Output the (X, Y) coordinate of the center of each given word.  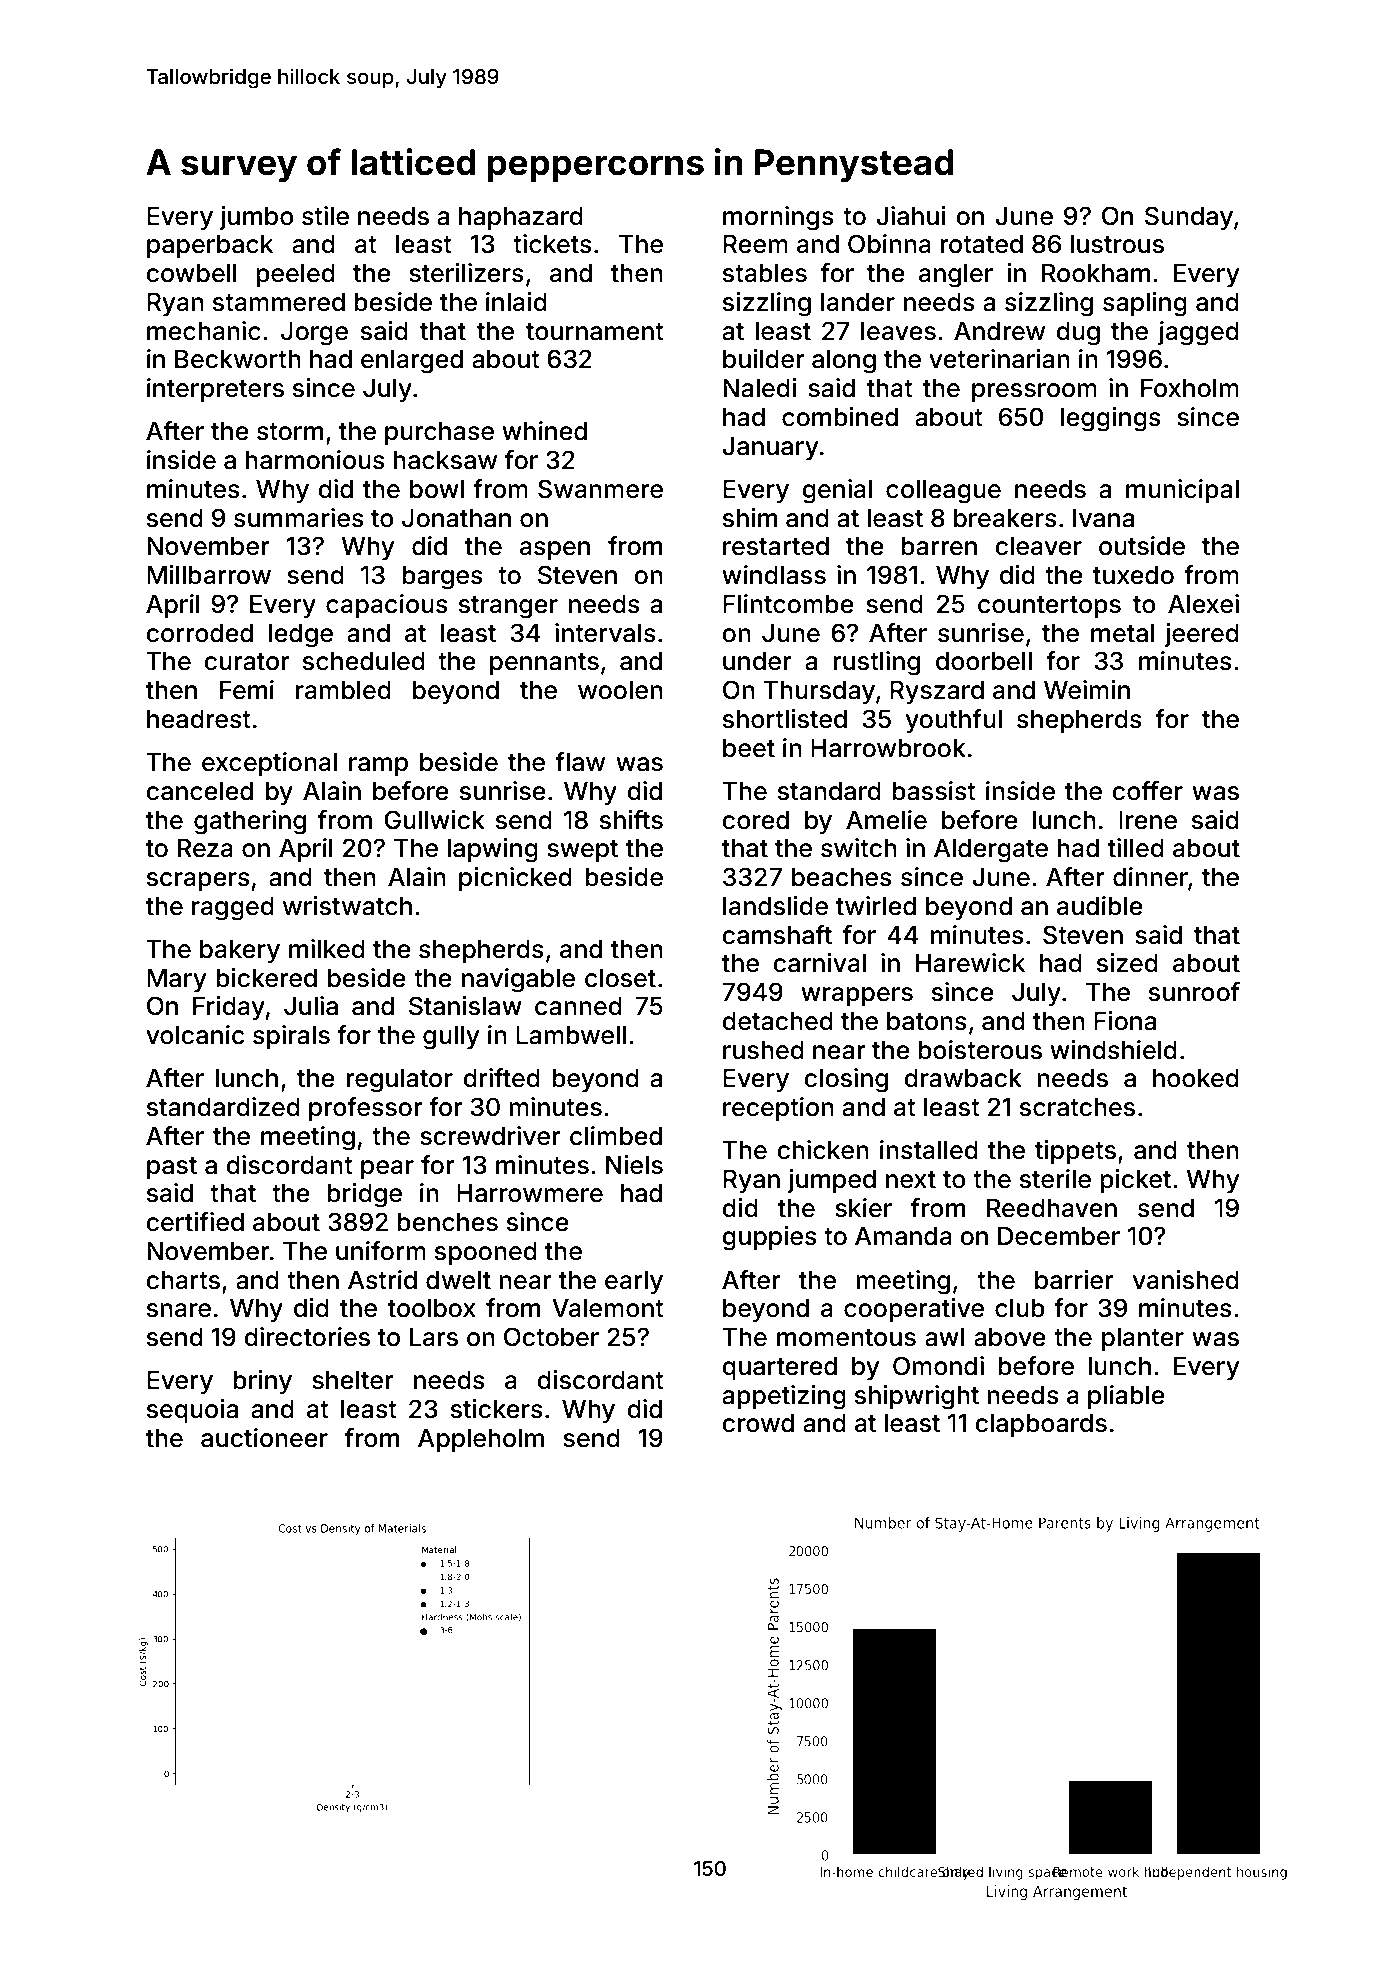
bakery (240, 951)
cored (756, 820)
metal (1122, 633)
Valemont (608, 1308)
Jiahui (911, 216)
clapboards (1041, 1425)
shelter (352, 1380)
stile (325, 216)
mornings (778, 218)
